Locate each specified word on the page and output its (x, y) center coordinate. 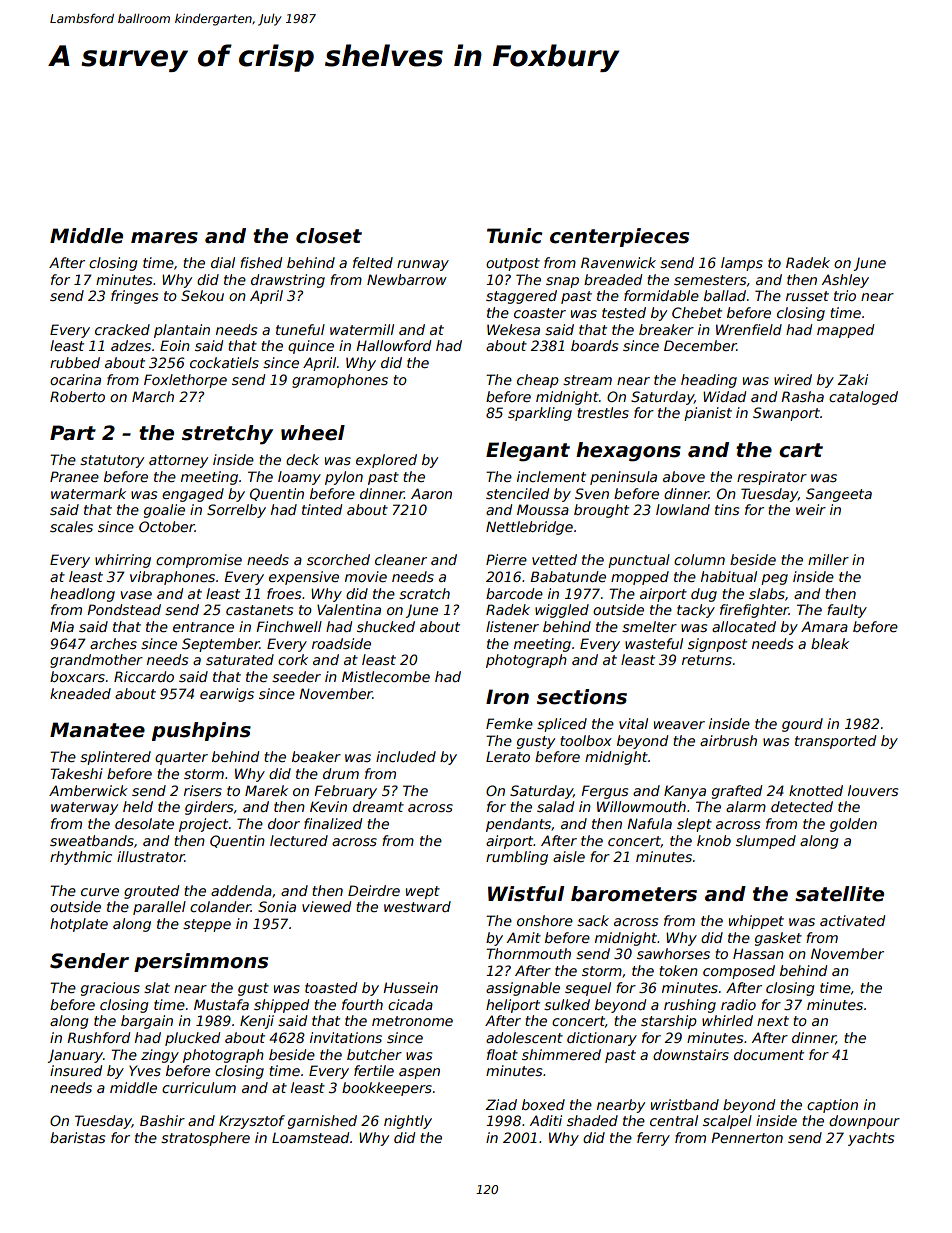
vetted (554, 559)
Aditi (546, 1120)
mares (164, 238)
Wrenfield (749, 329)
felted (373, 262)
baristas (77, 1137)
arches (113, 643)
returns (707, 660)
